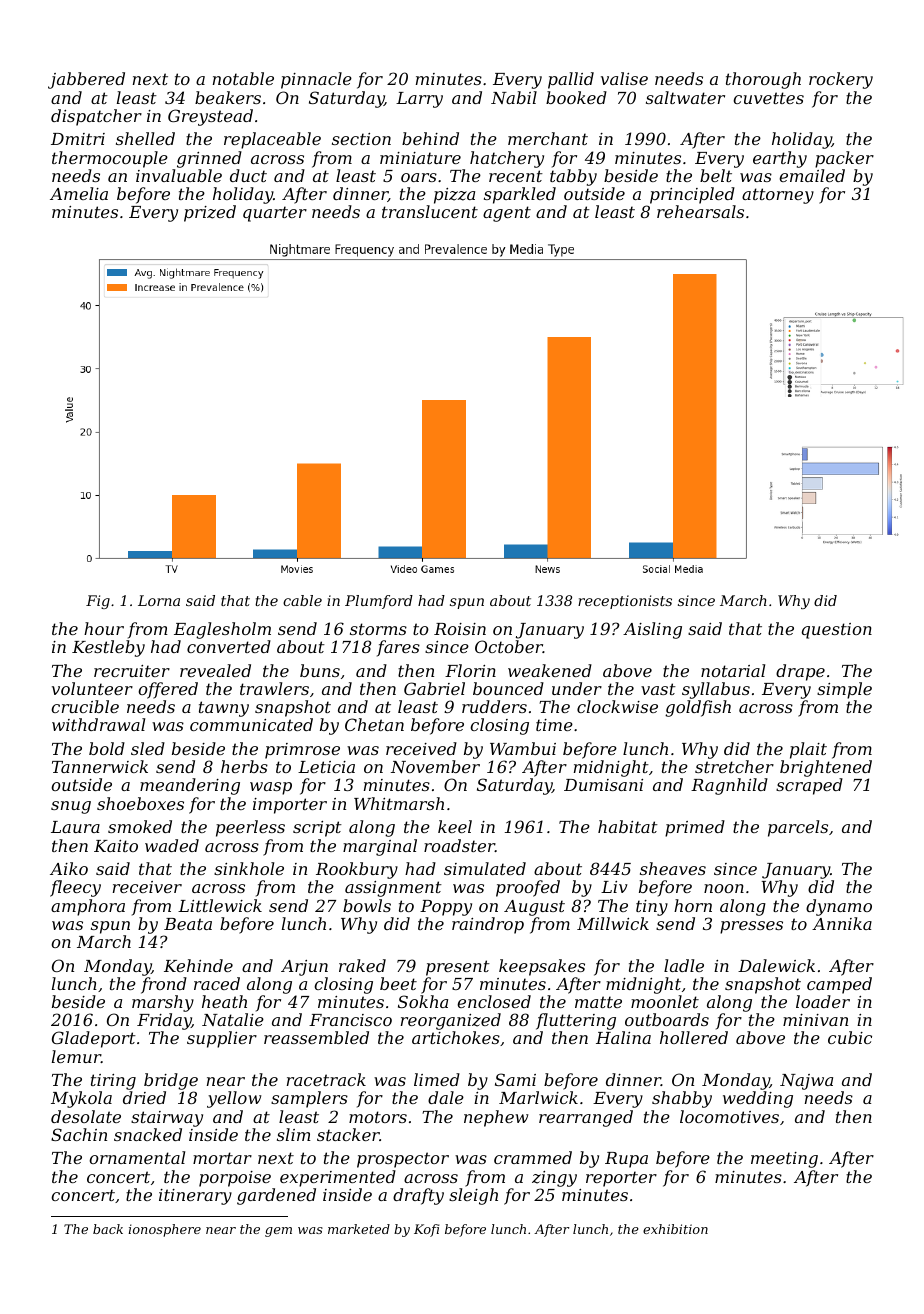 This screenshot has height=1314, width=924. What do you see at coordinates (248, 175) in the screenshot?
I see `duct` at bounding box center [248, 175].
